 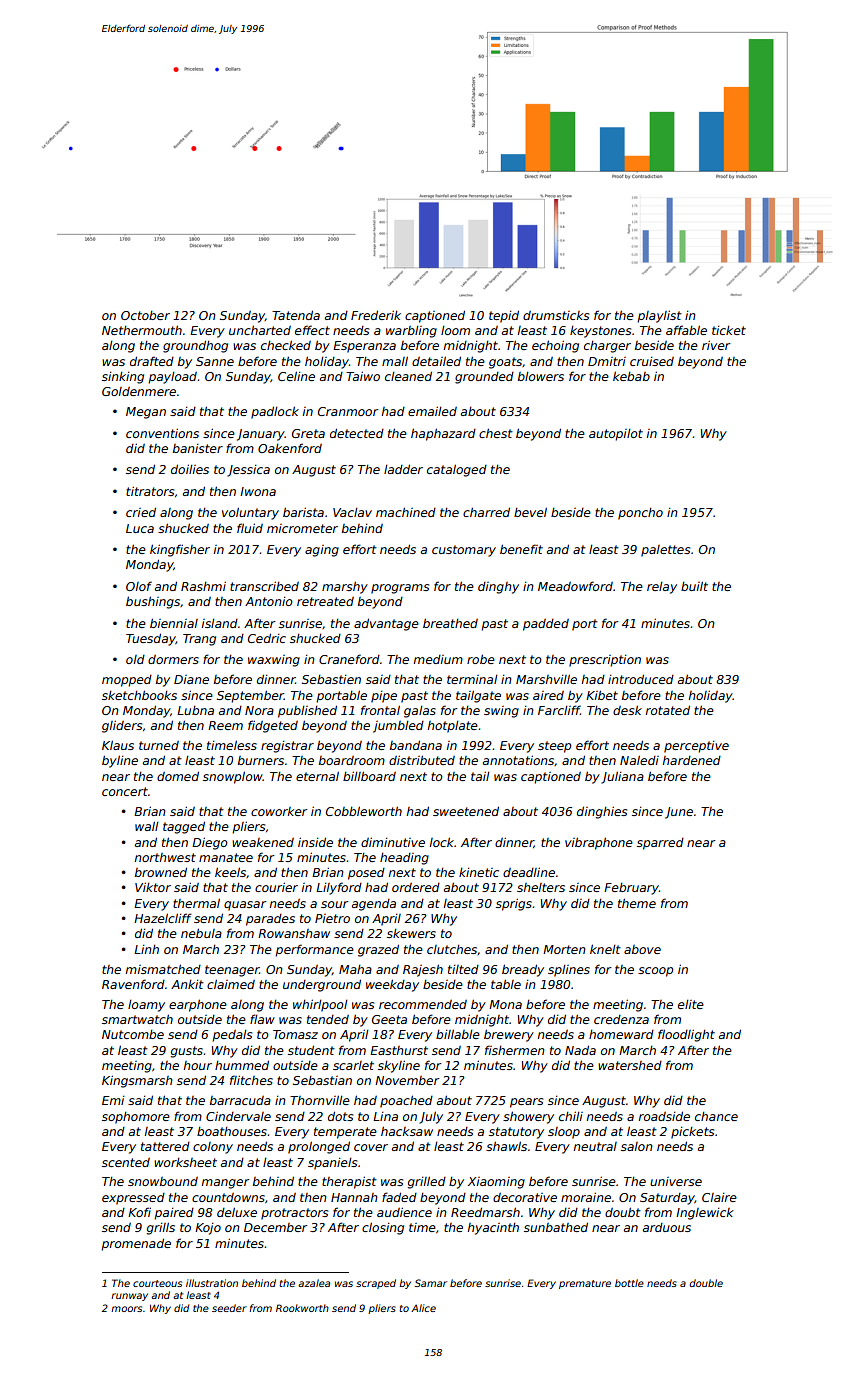 What do you see at coordinates (729, 330) in the screenshot?
I see `ticket` at bounding box center [729, 330].
